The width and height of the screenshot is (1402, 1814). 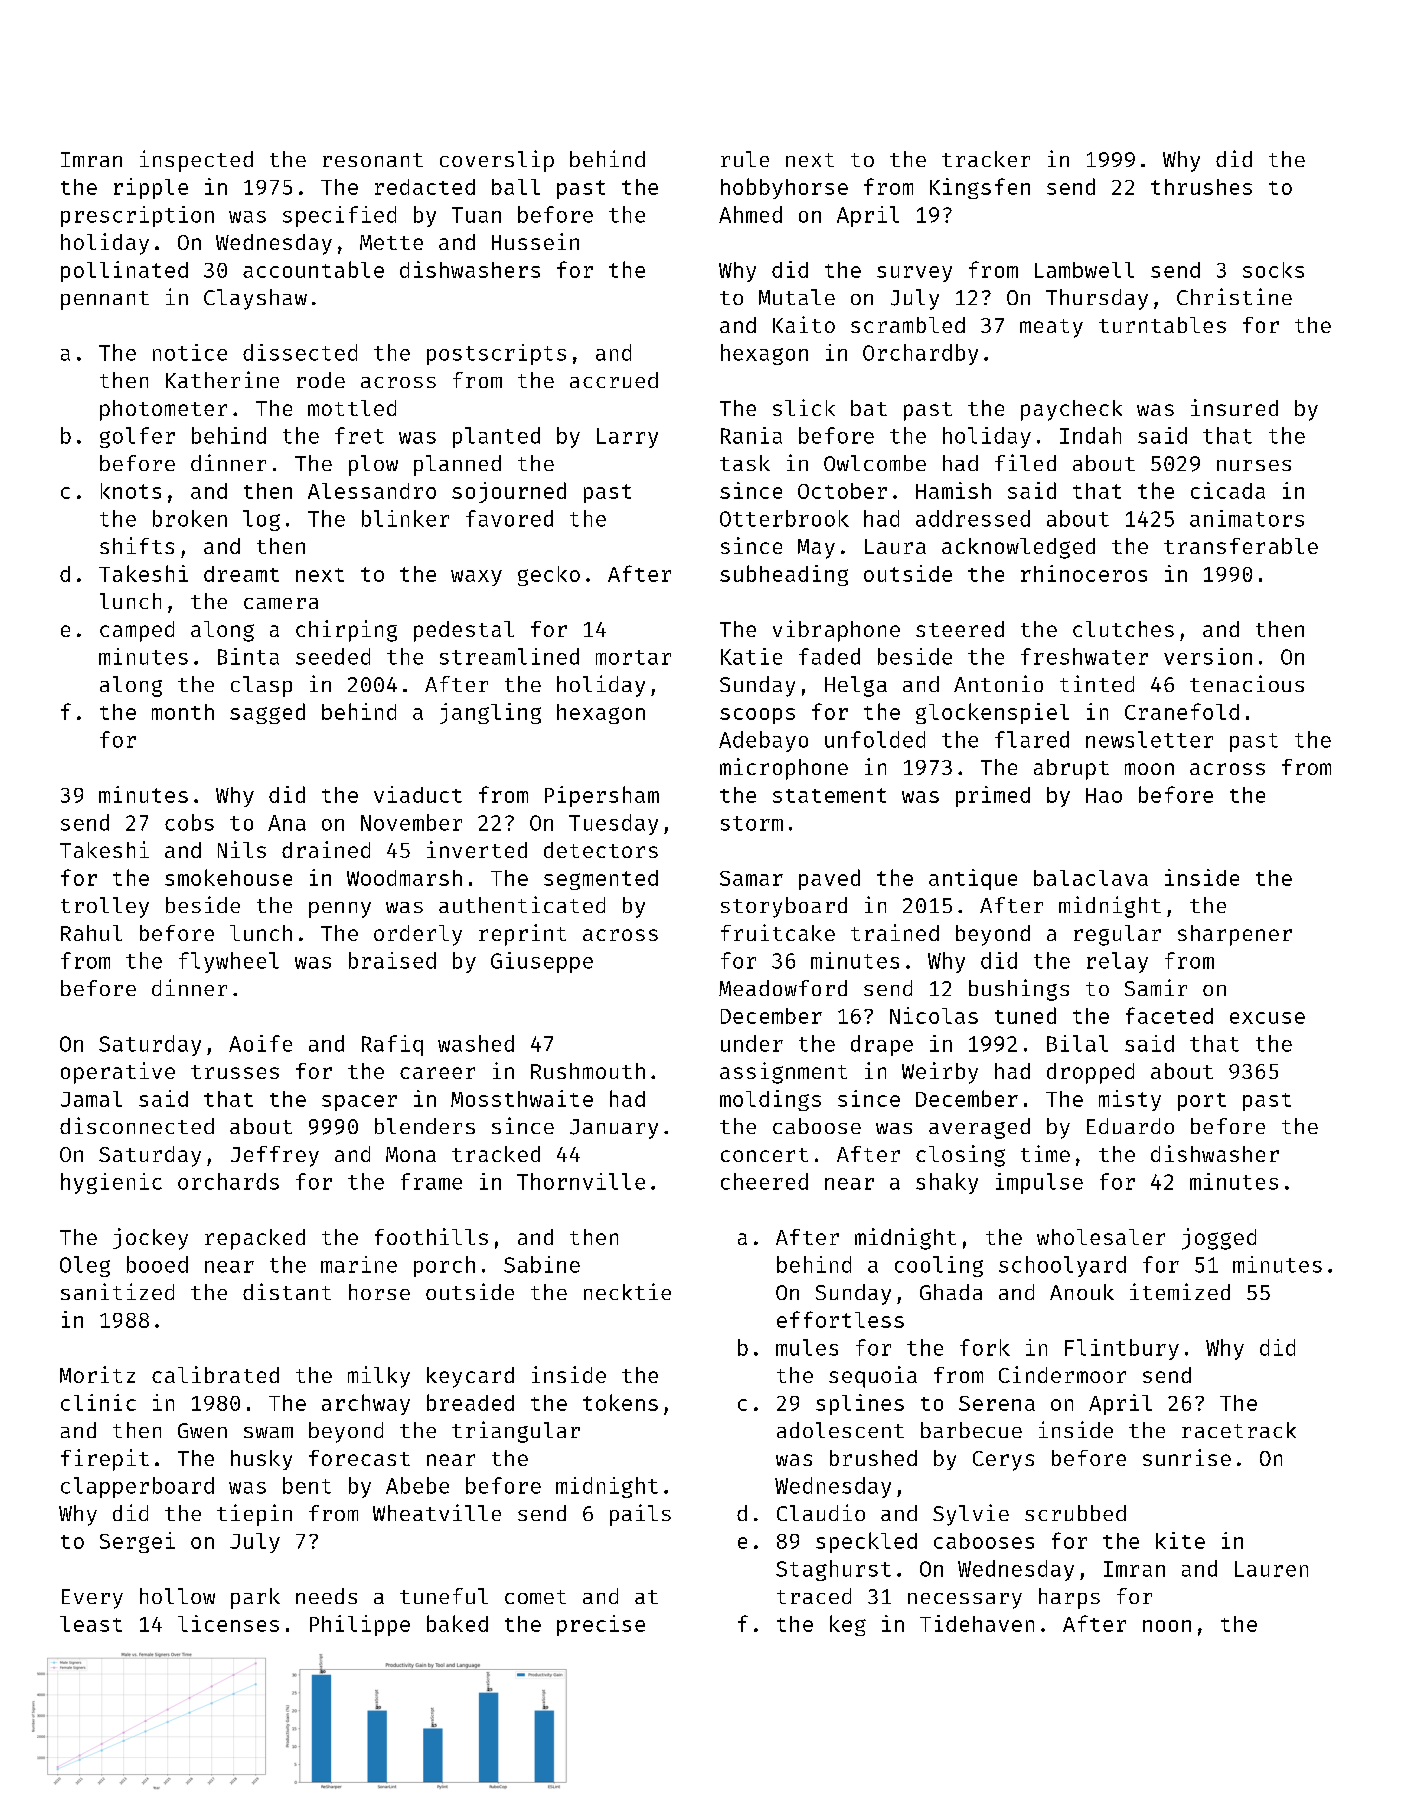 I want to click on baked, so click(x=457, y=1623).
